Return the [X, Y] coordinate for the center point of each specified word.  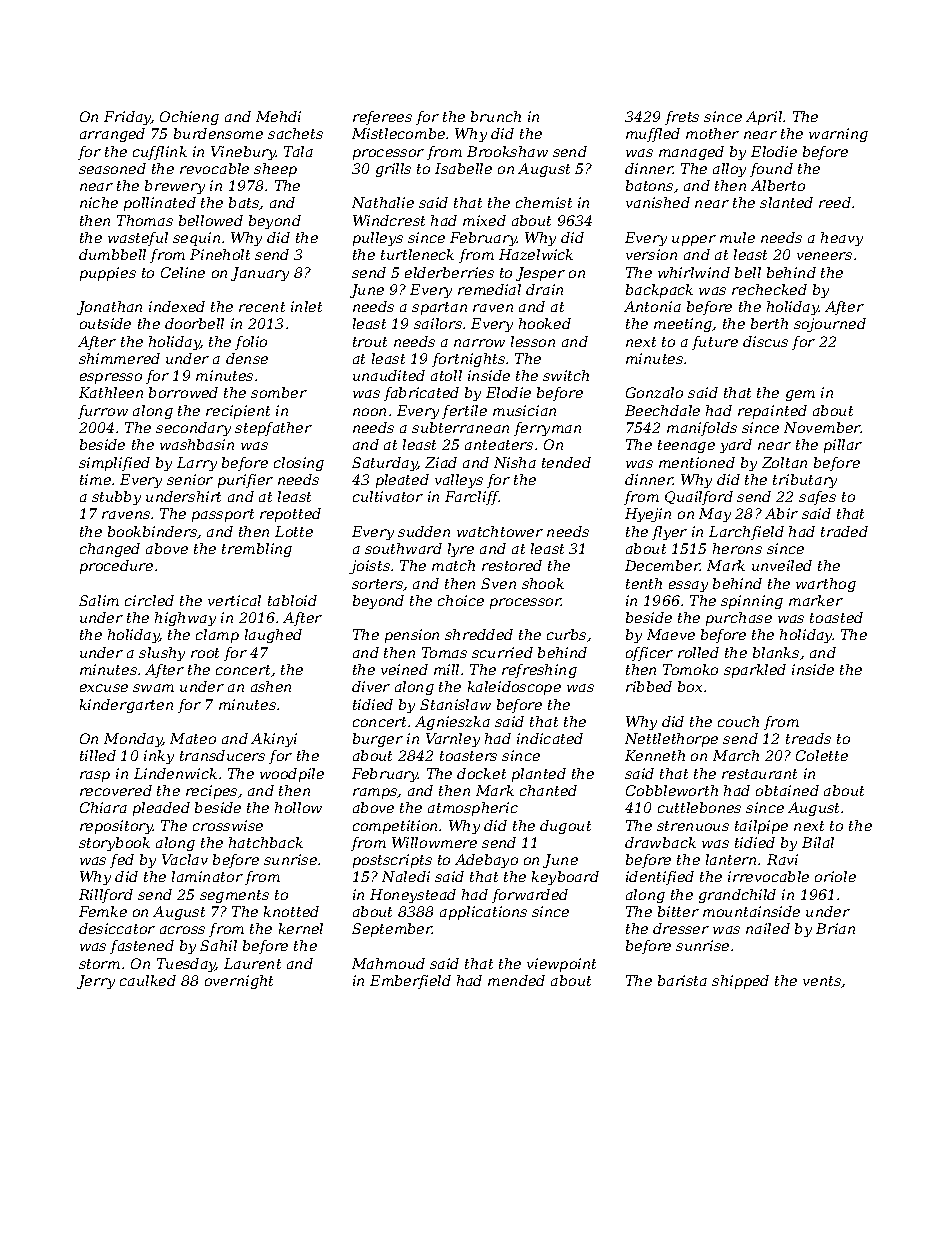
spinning [752, 602]
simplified [114, 464]
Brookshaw [507, 151]
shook [543, 583]
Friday [127, 118]
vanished [658, 202]
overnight [239, 982]
